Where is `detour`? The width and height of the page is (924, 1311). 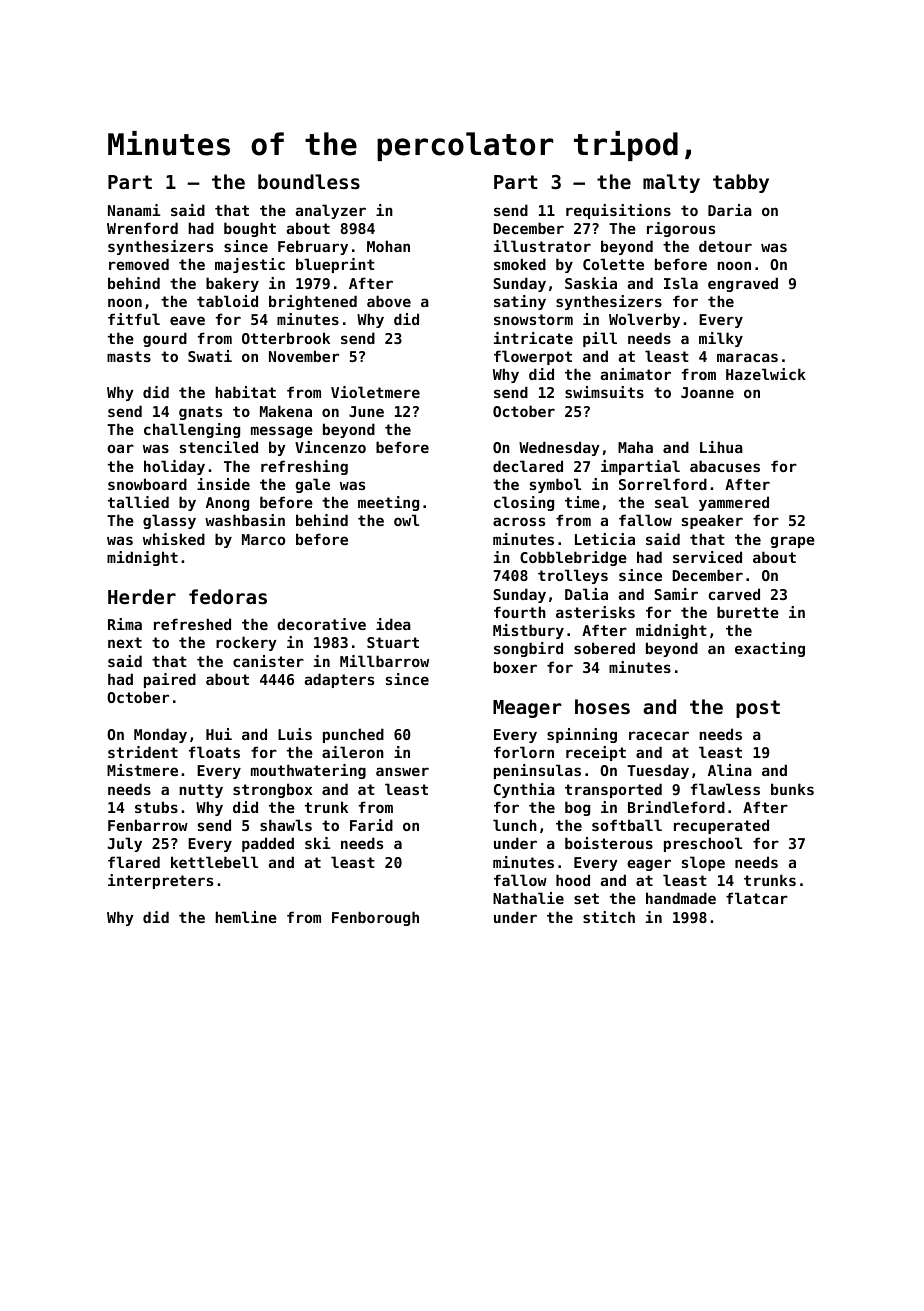 detour is located at coordinates (725, 246).
